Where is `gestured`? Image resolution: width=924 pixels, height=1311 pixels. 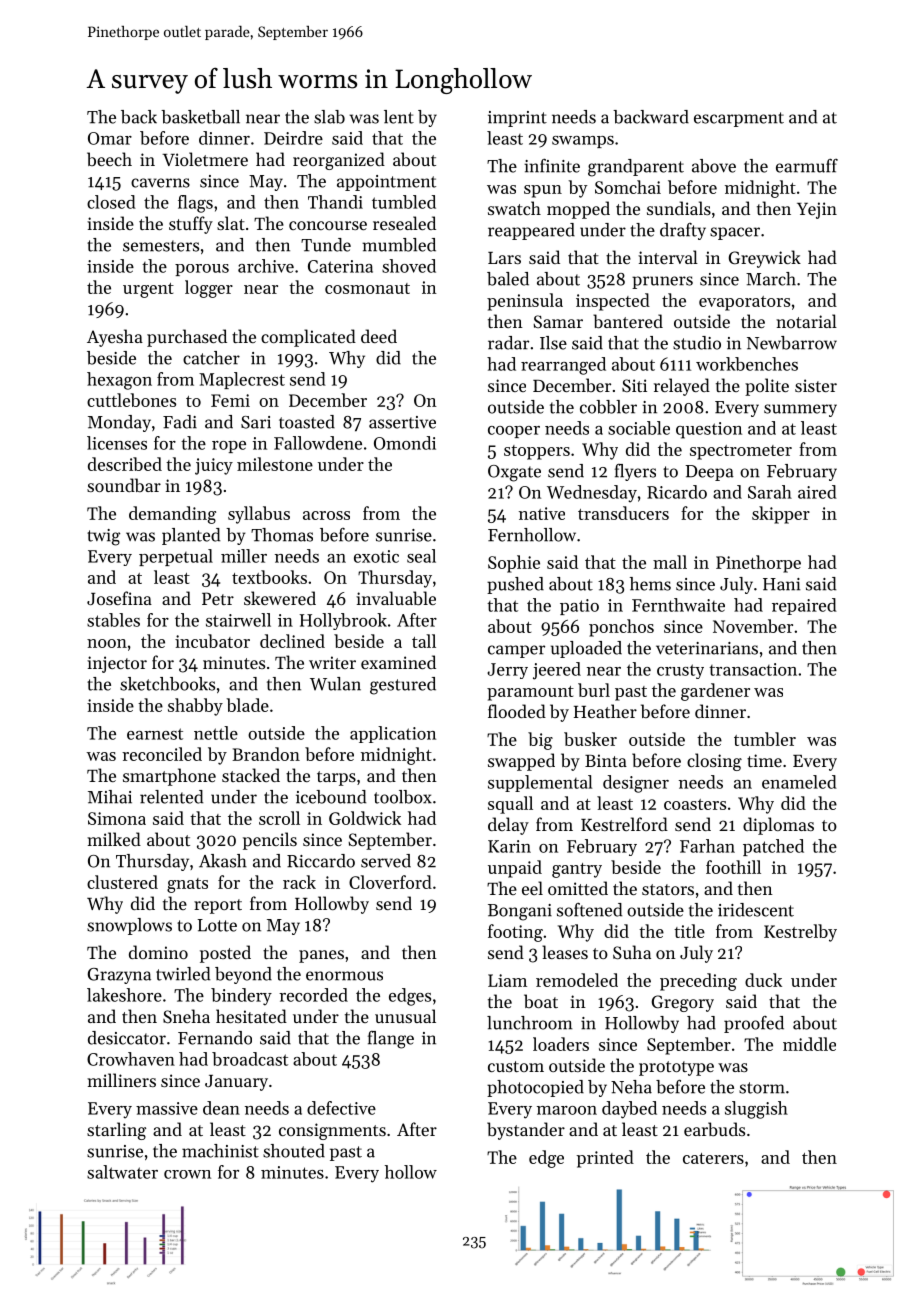 gestured is located at coordinates (403, 686).
